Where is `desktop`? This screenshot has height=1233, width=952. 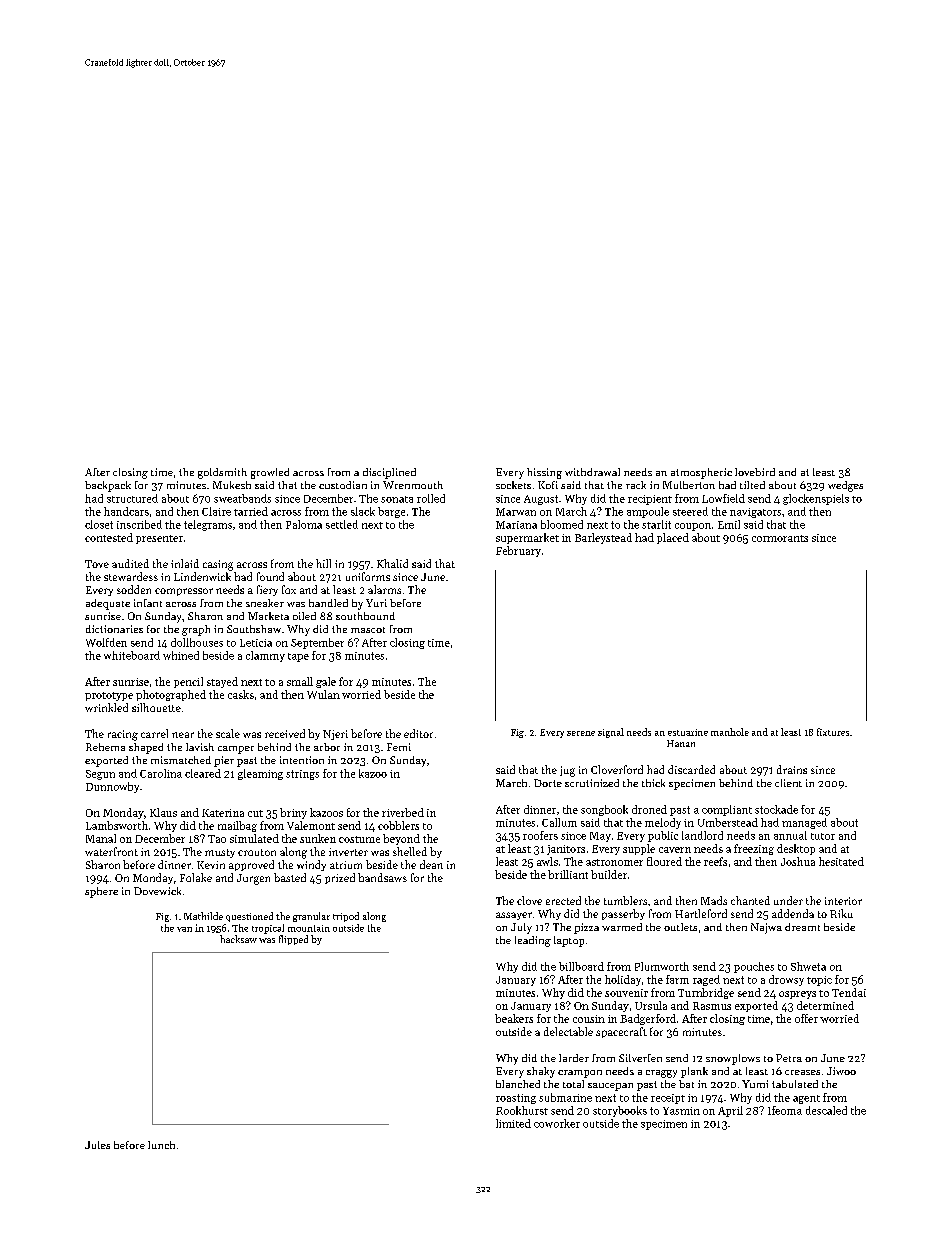
desktop is located at coordinates (796, 849).
